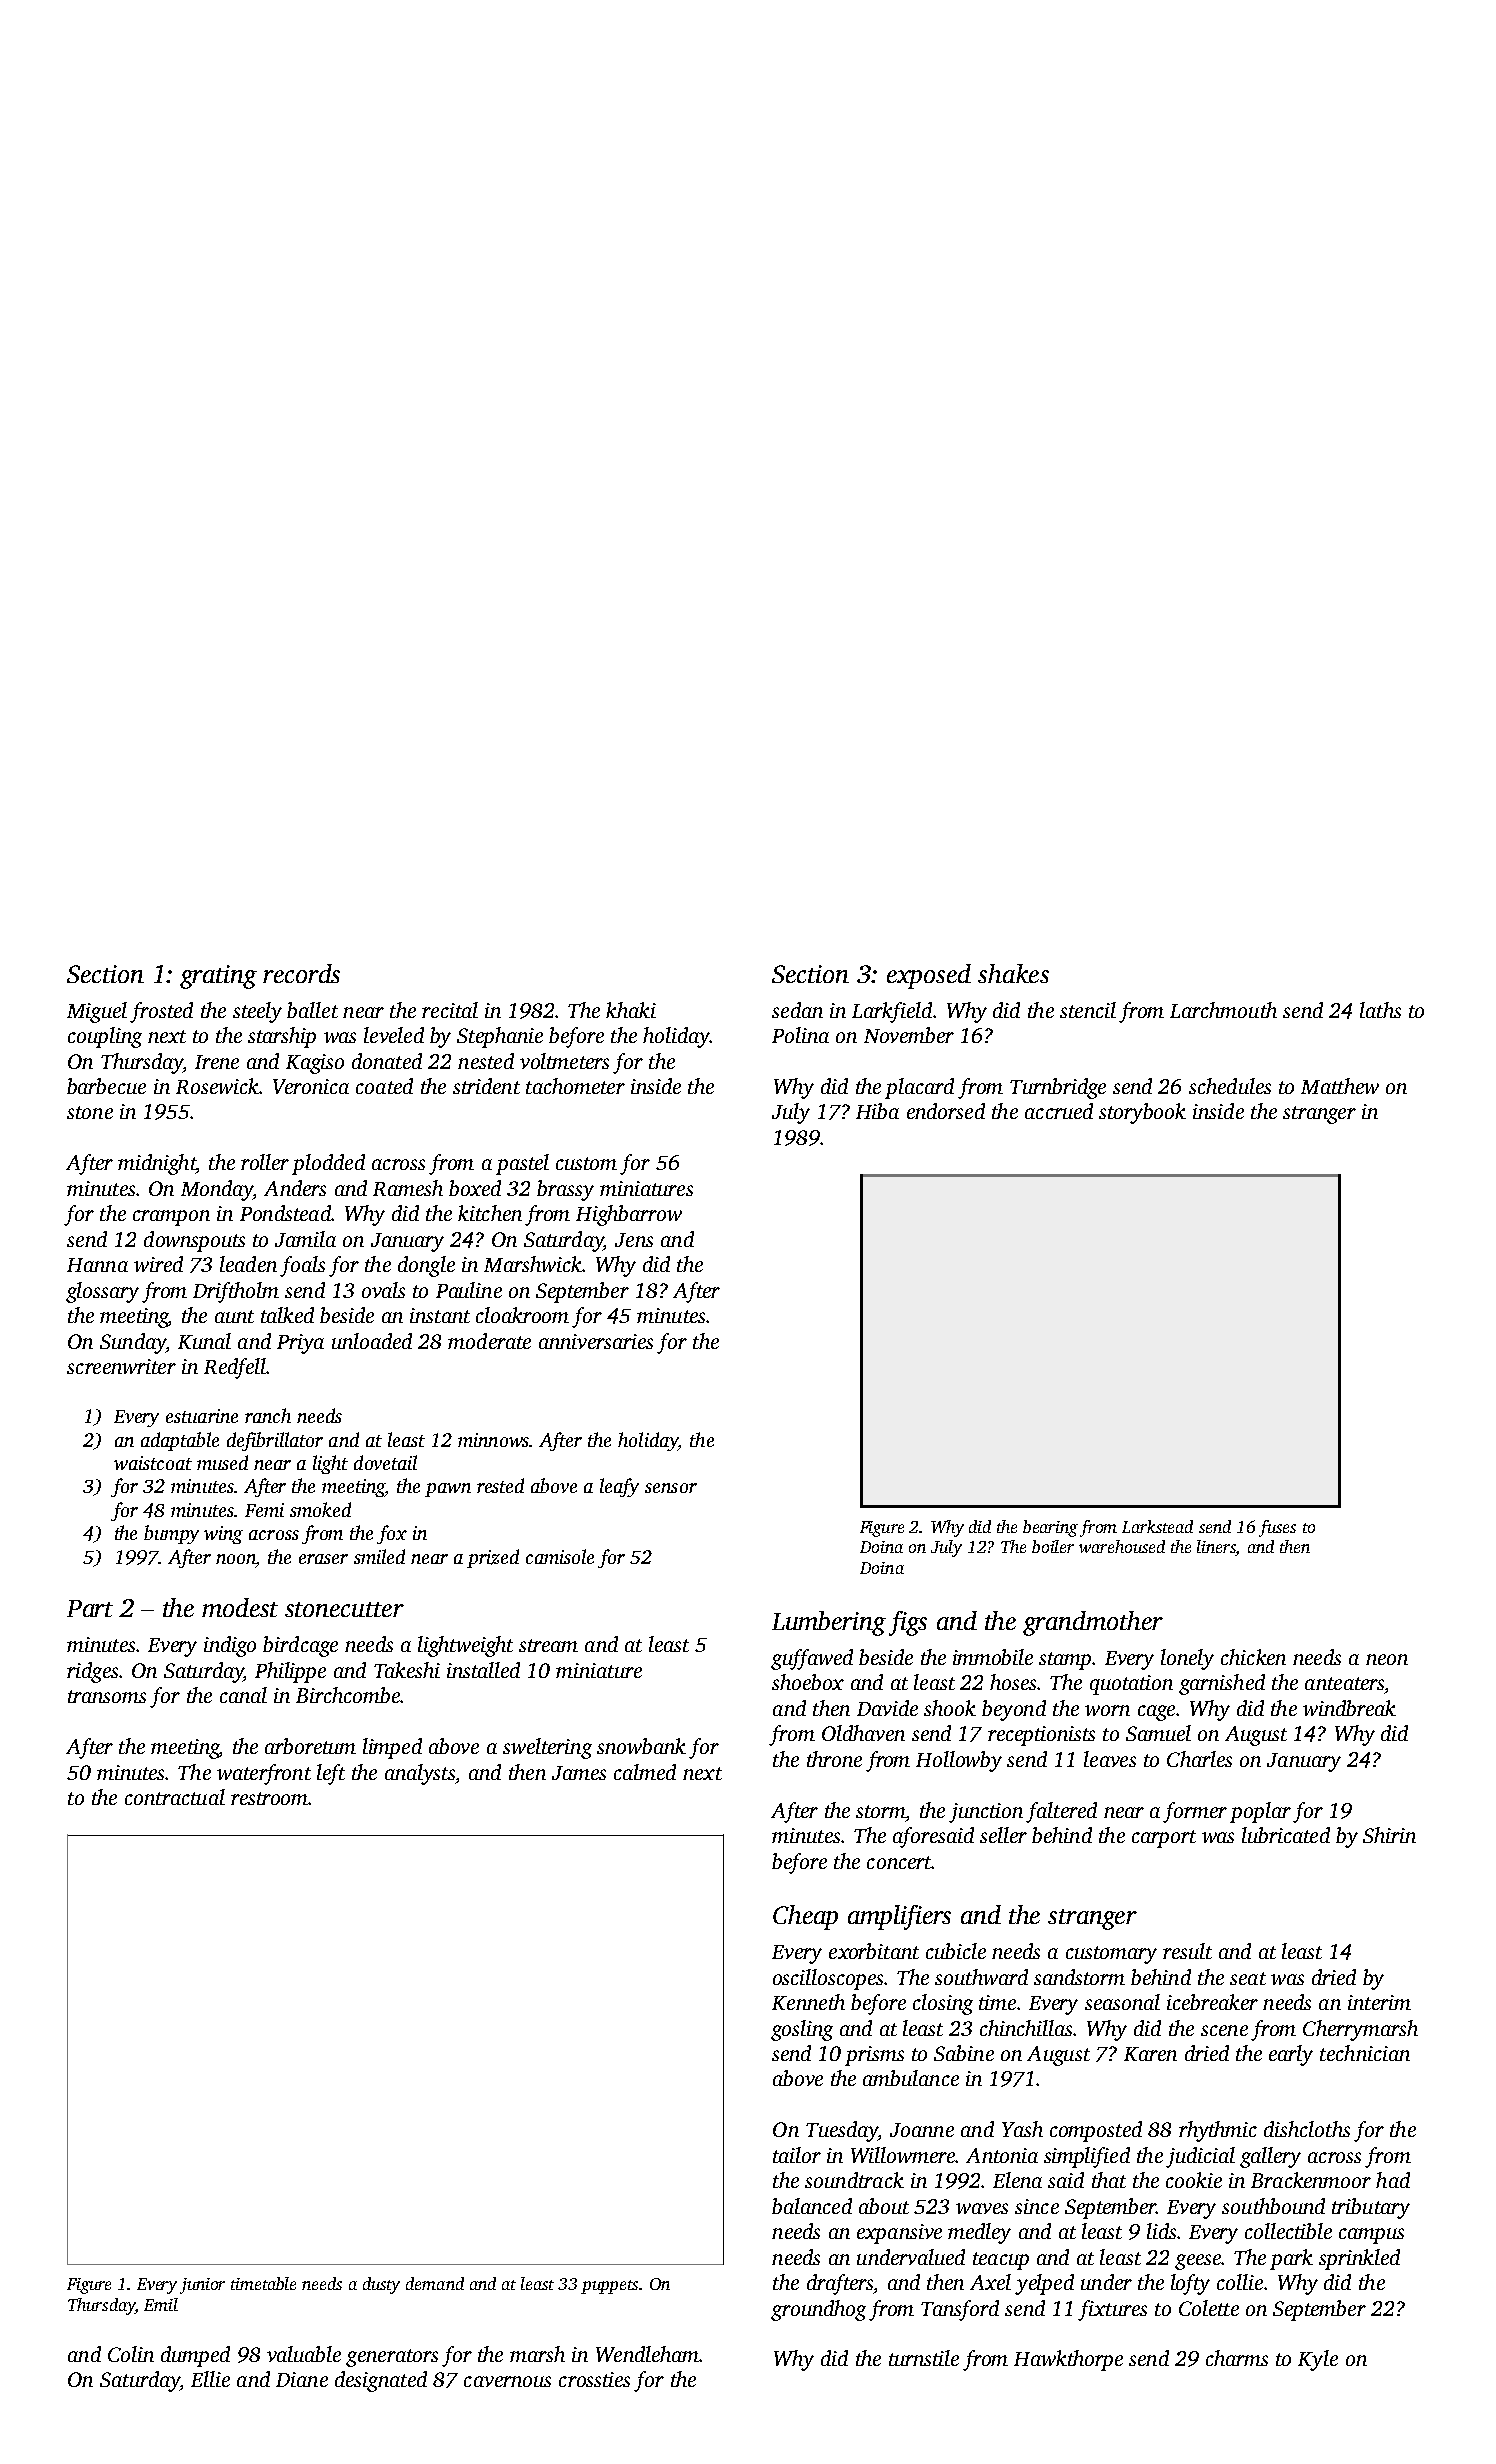 The image size is (1496, 2464). I want to click on modest, so click(240, 1607).
